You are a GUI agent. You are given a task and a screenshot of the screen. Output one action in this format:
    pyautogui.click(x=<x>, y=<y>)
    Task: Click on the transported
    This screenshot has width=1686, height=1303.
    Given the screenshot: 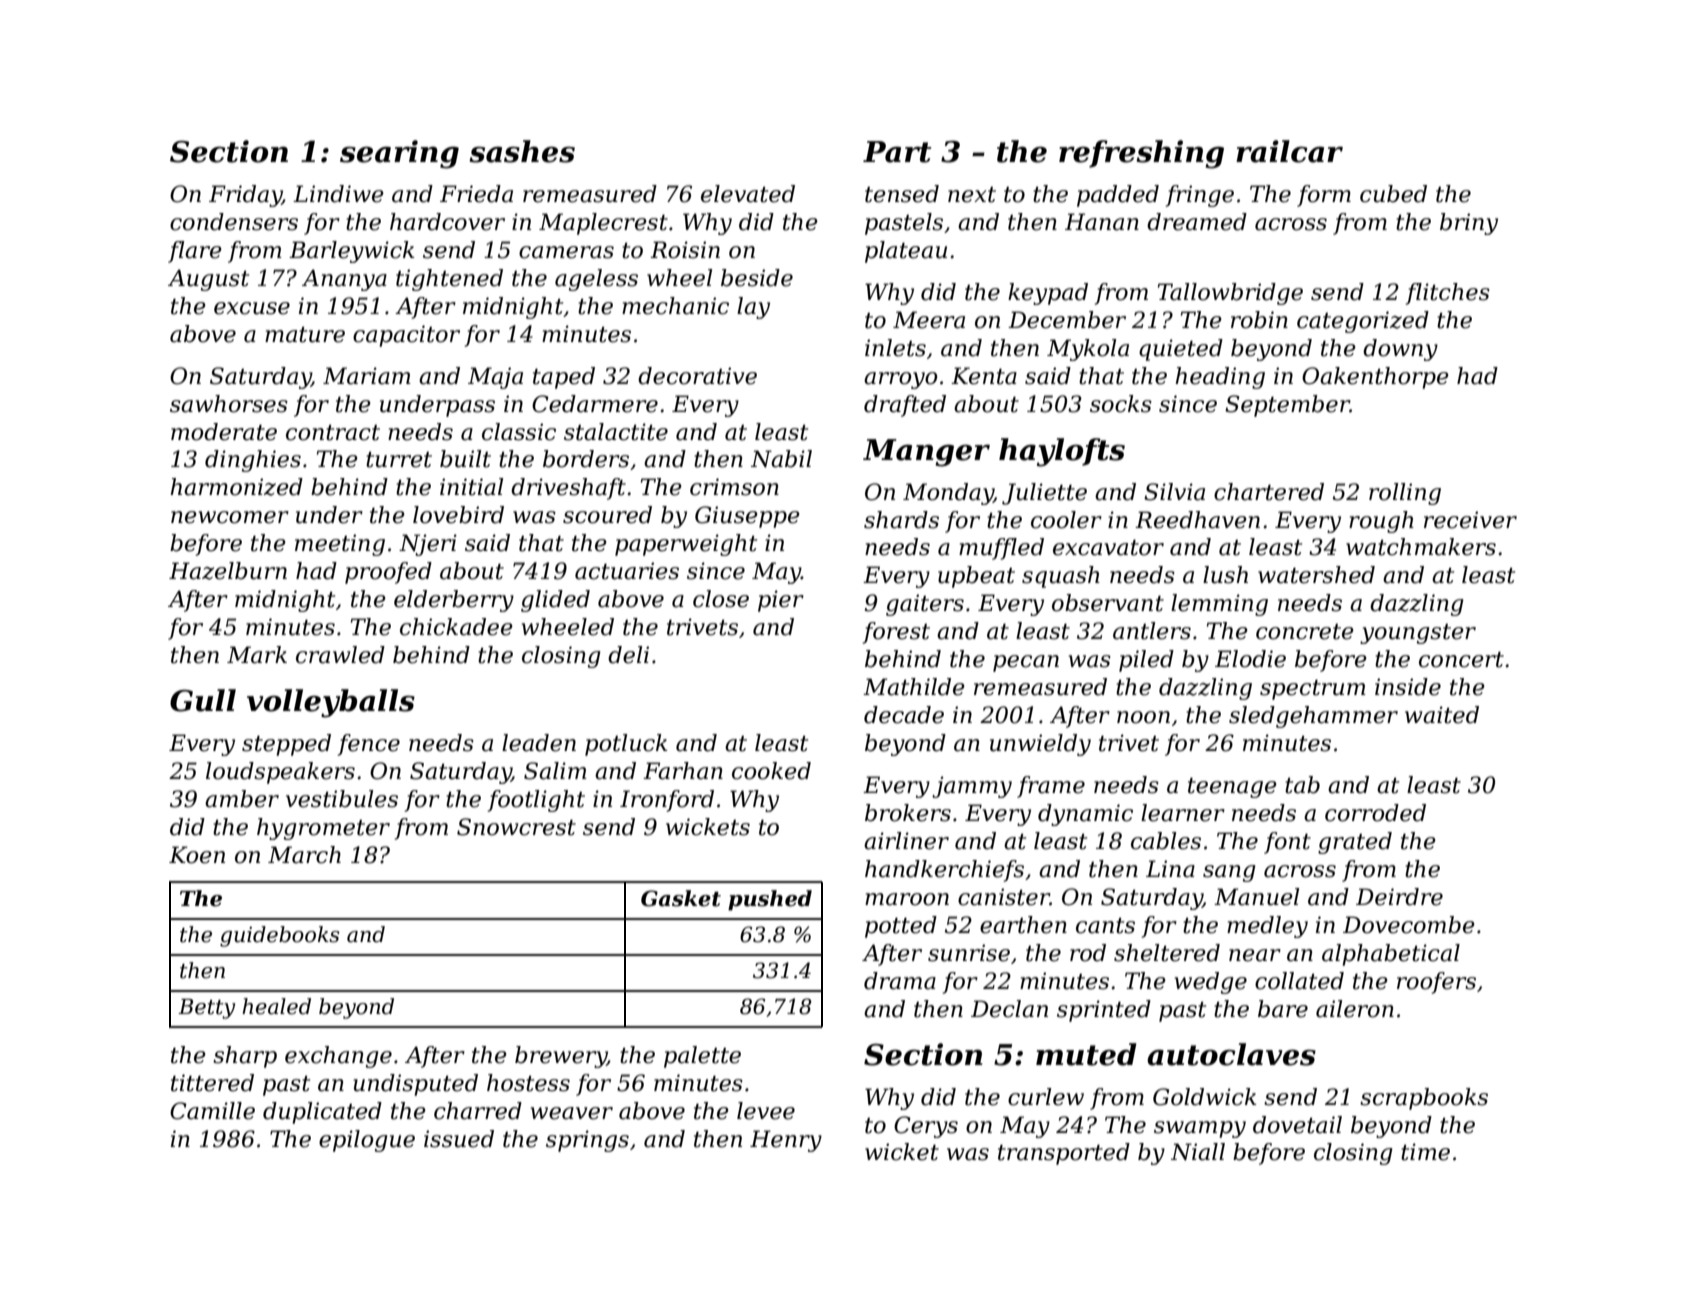 What is the action you would take?
    pyautogui.click(x=1064, y=1154)
